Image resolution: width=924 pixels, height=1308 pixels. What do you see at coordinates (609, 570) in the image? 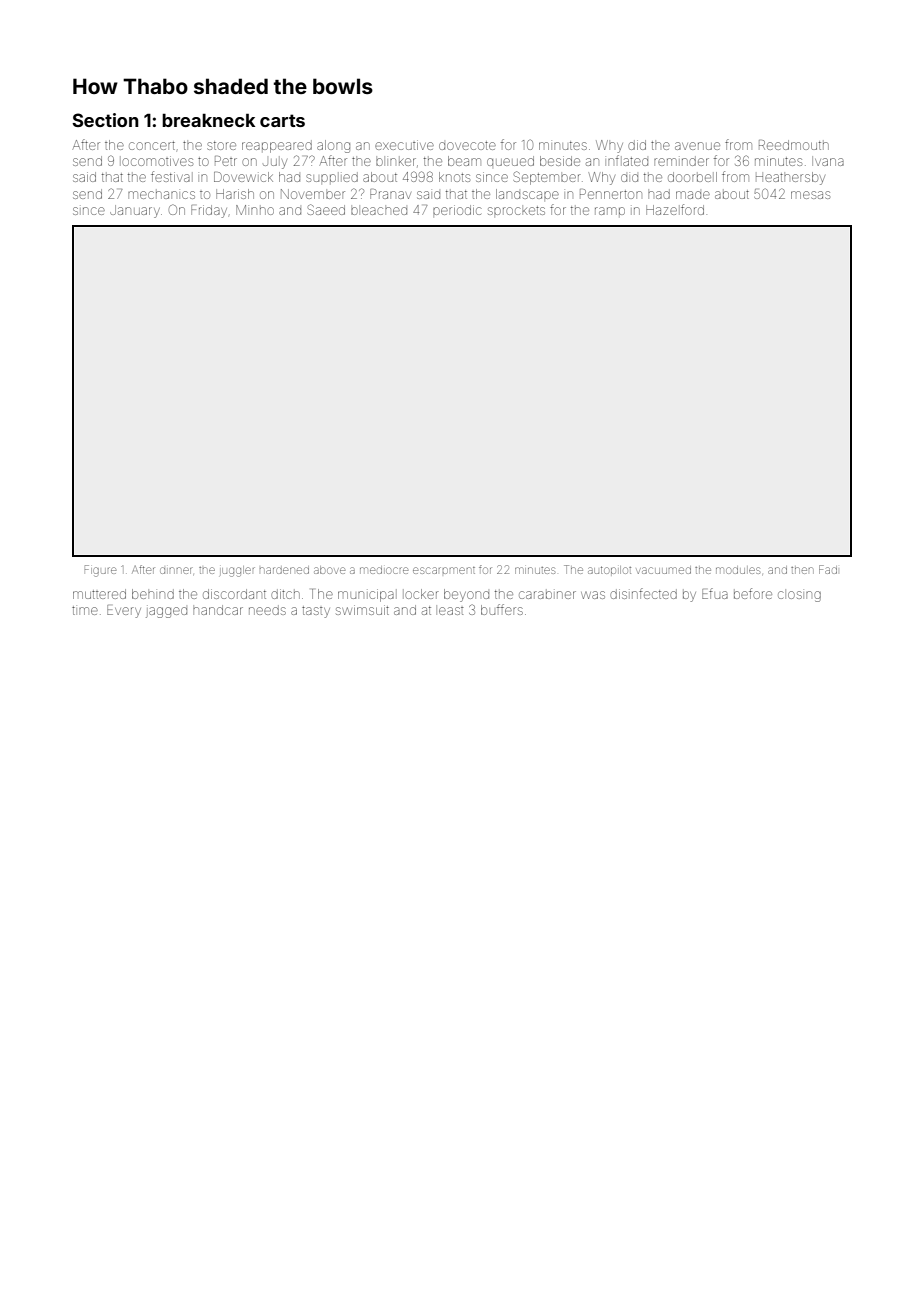
I see `autopilot` at bounding box center [609, 570].
